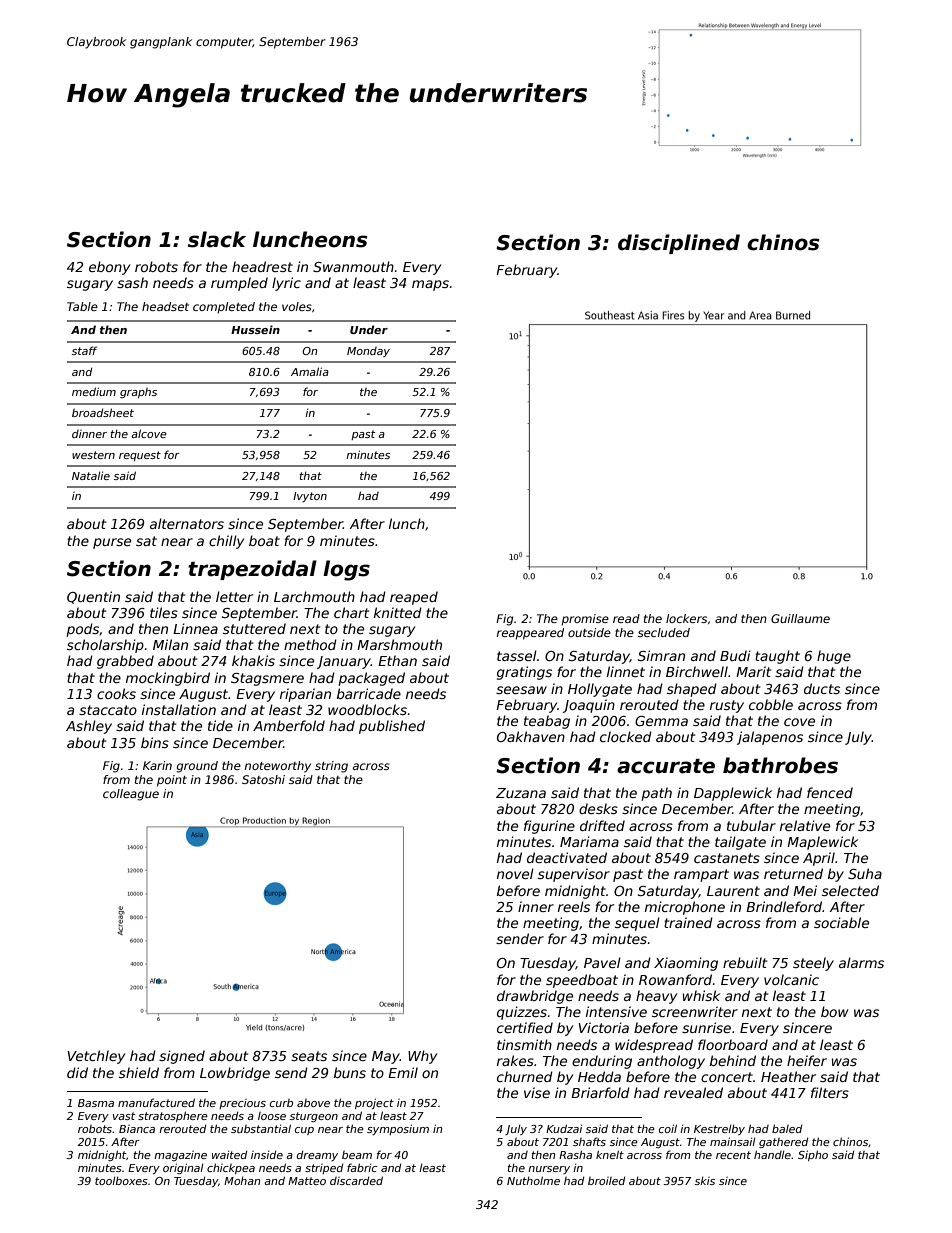  I want to click on reappeared, so click(530, 634).
